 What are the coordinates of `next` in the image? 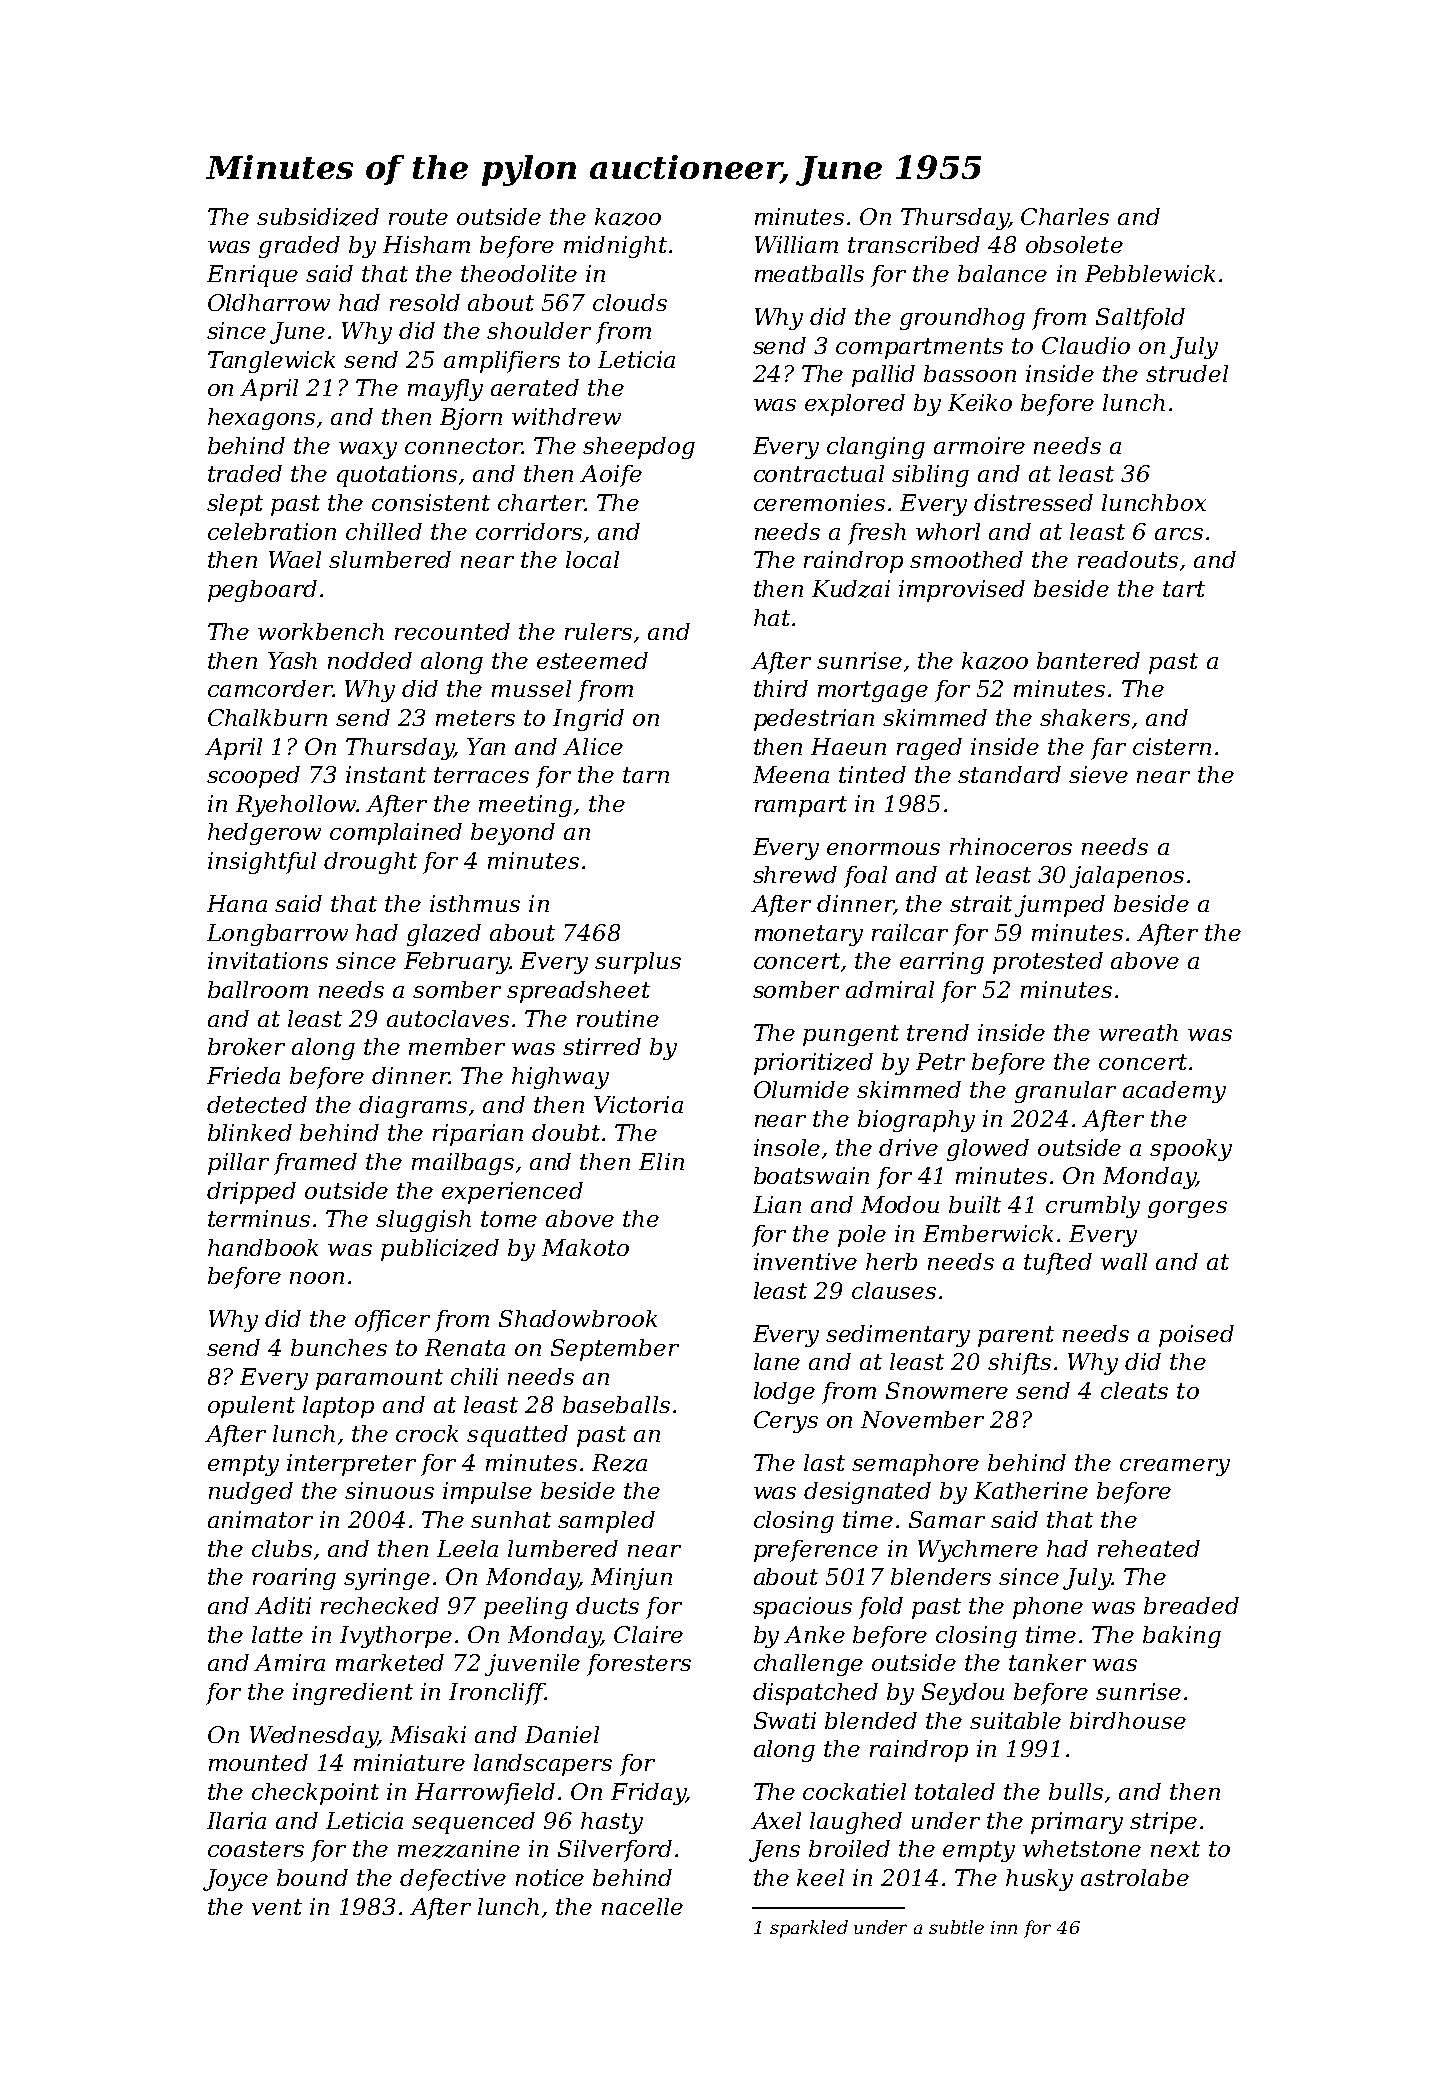 It's located at (1175, 1849).
